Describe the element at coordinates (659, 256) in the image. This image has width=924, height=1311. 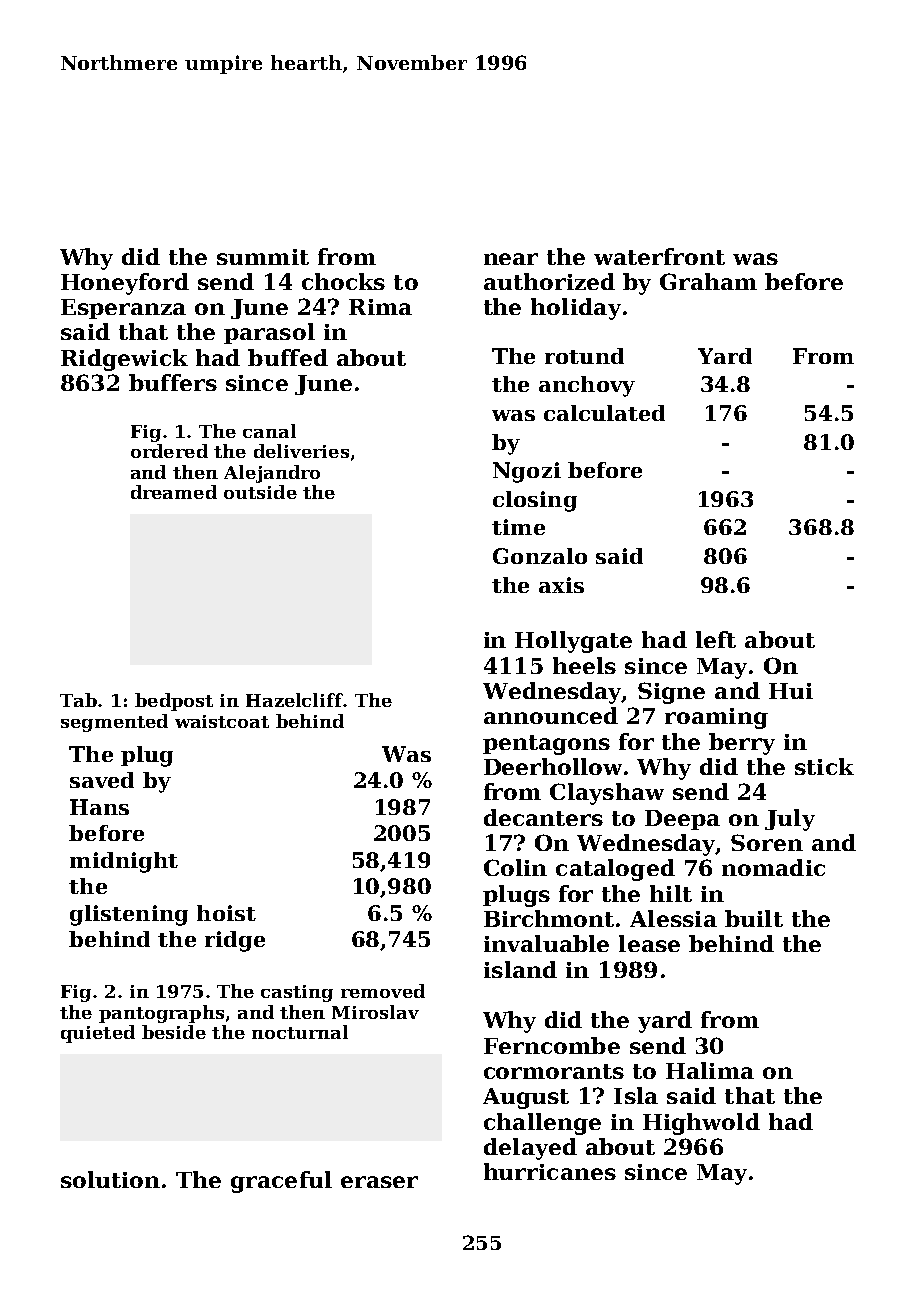
I see `waterfront` at that location.
